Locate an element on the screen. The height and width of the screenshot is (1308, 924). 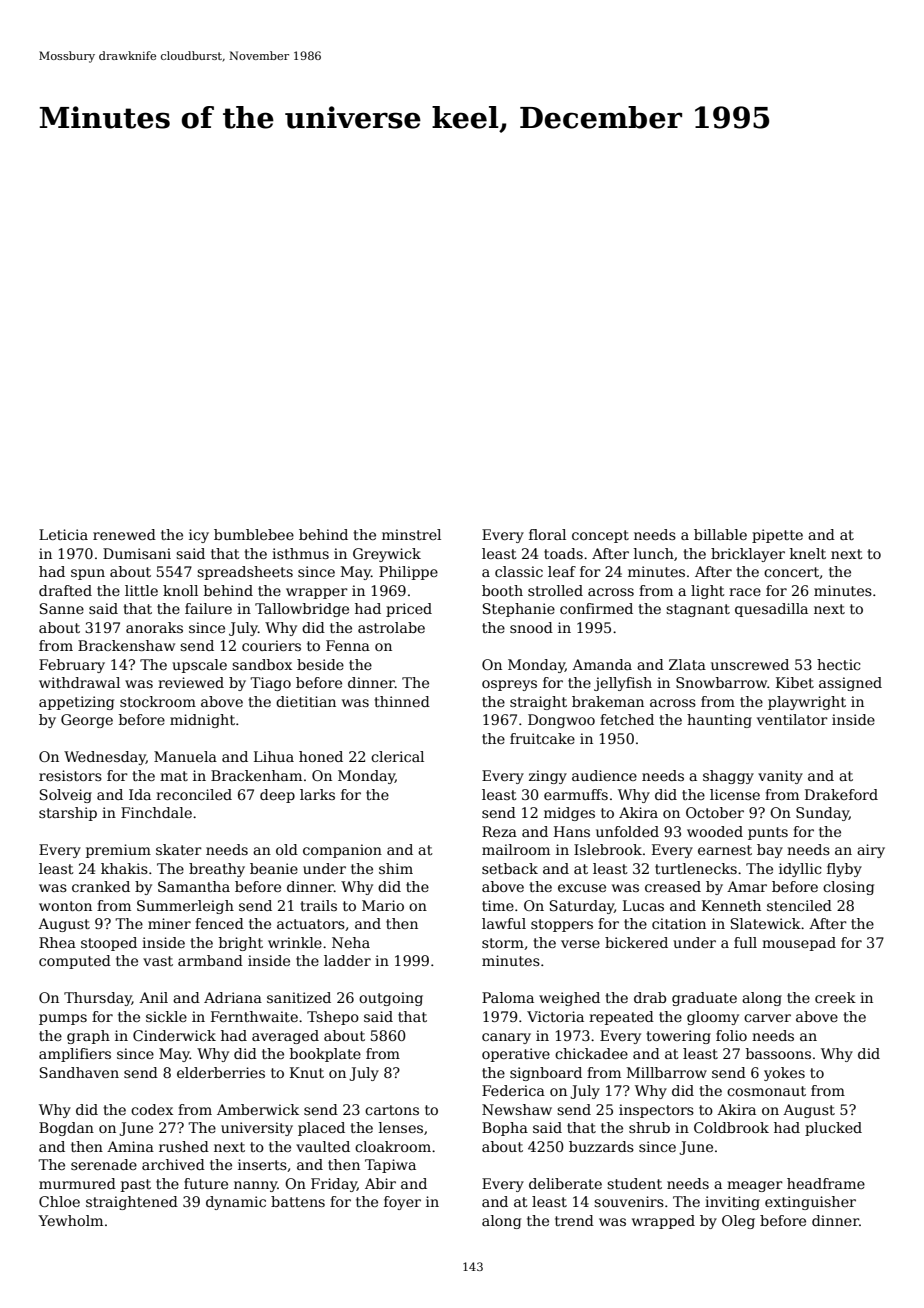
bassoons is located at coordinates (778, 1053).
